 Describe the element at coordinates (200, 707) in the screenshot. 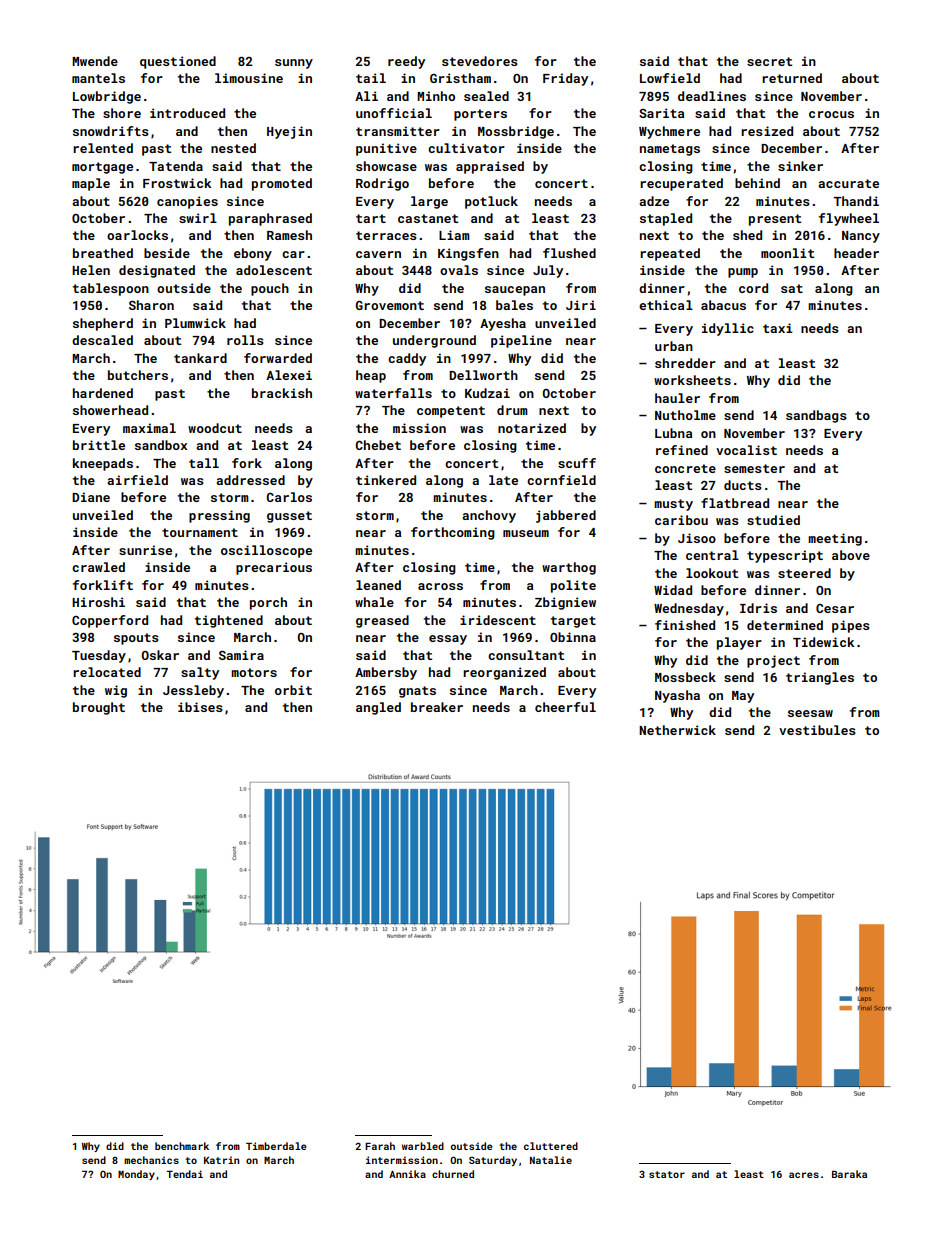

I see `ibises` at that location.
